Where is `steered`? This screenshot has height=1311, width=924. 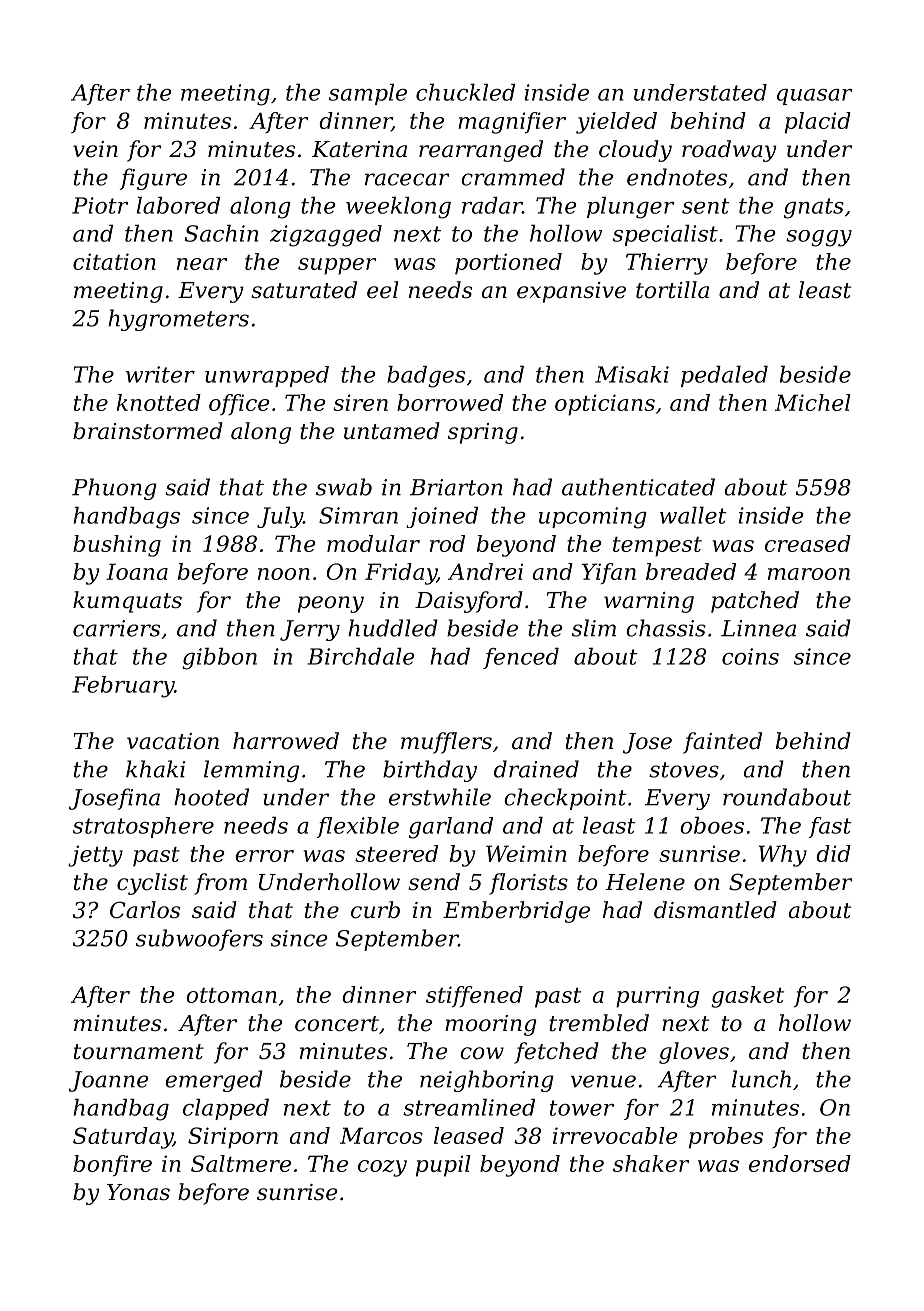
steered is located at coordinates (396, 853).
